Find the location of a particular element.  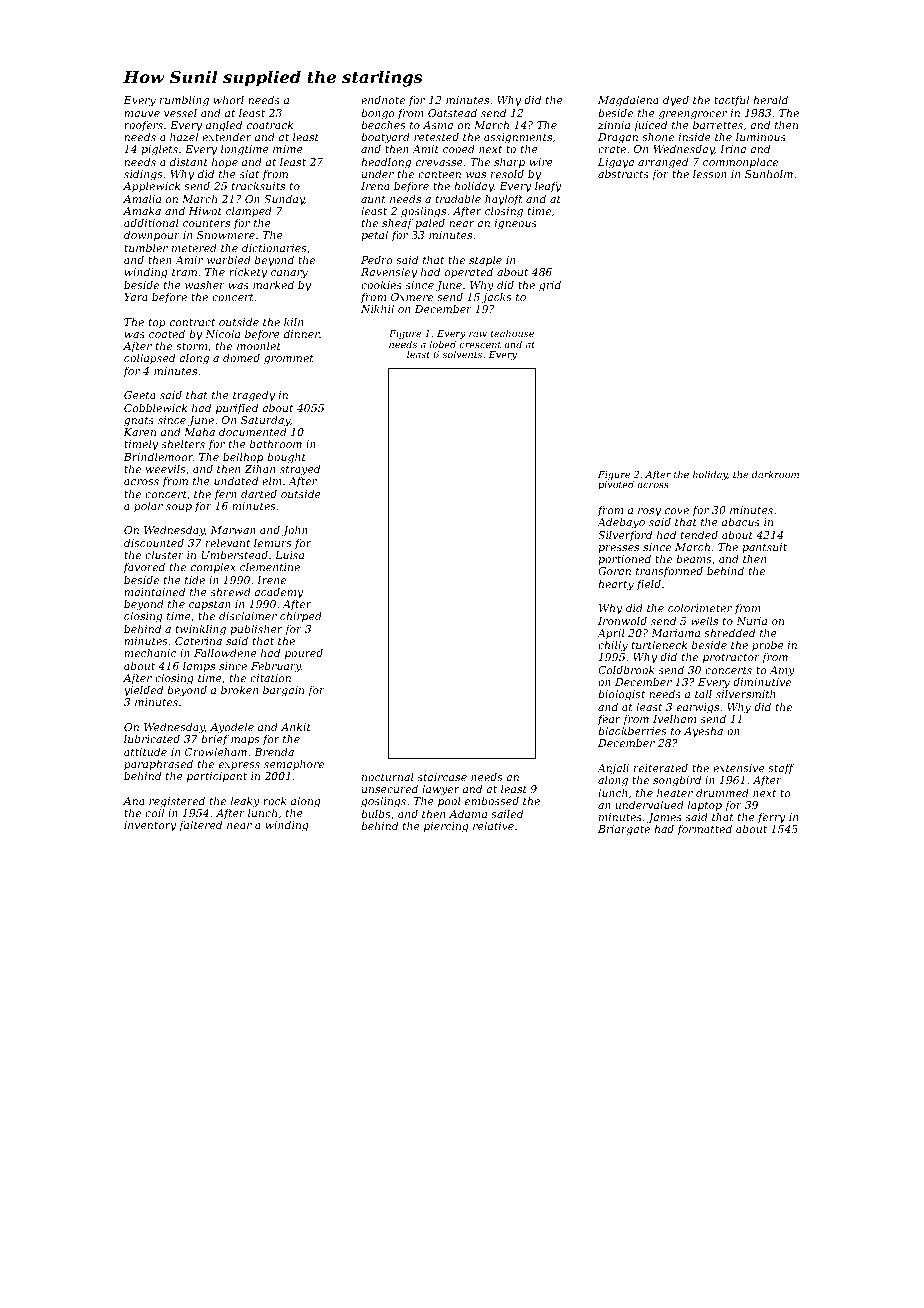

dictionaries is located at coordinates (274, 247).
